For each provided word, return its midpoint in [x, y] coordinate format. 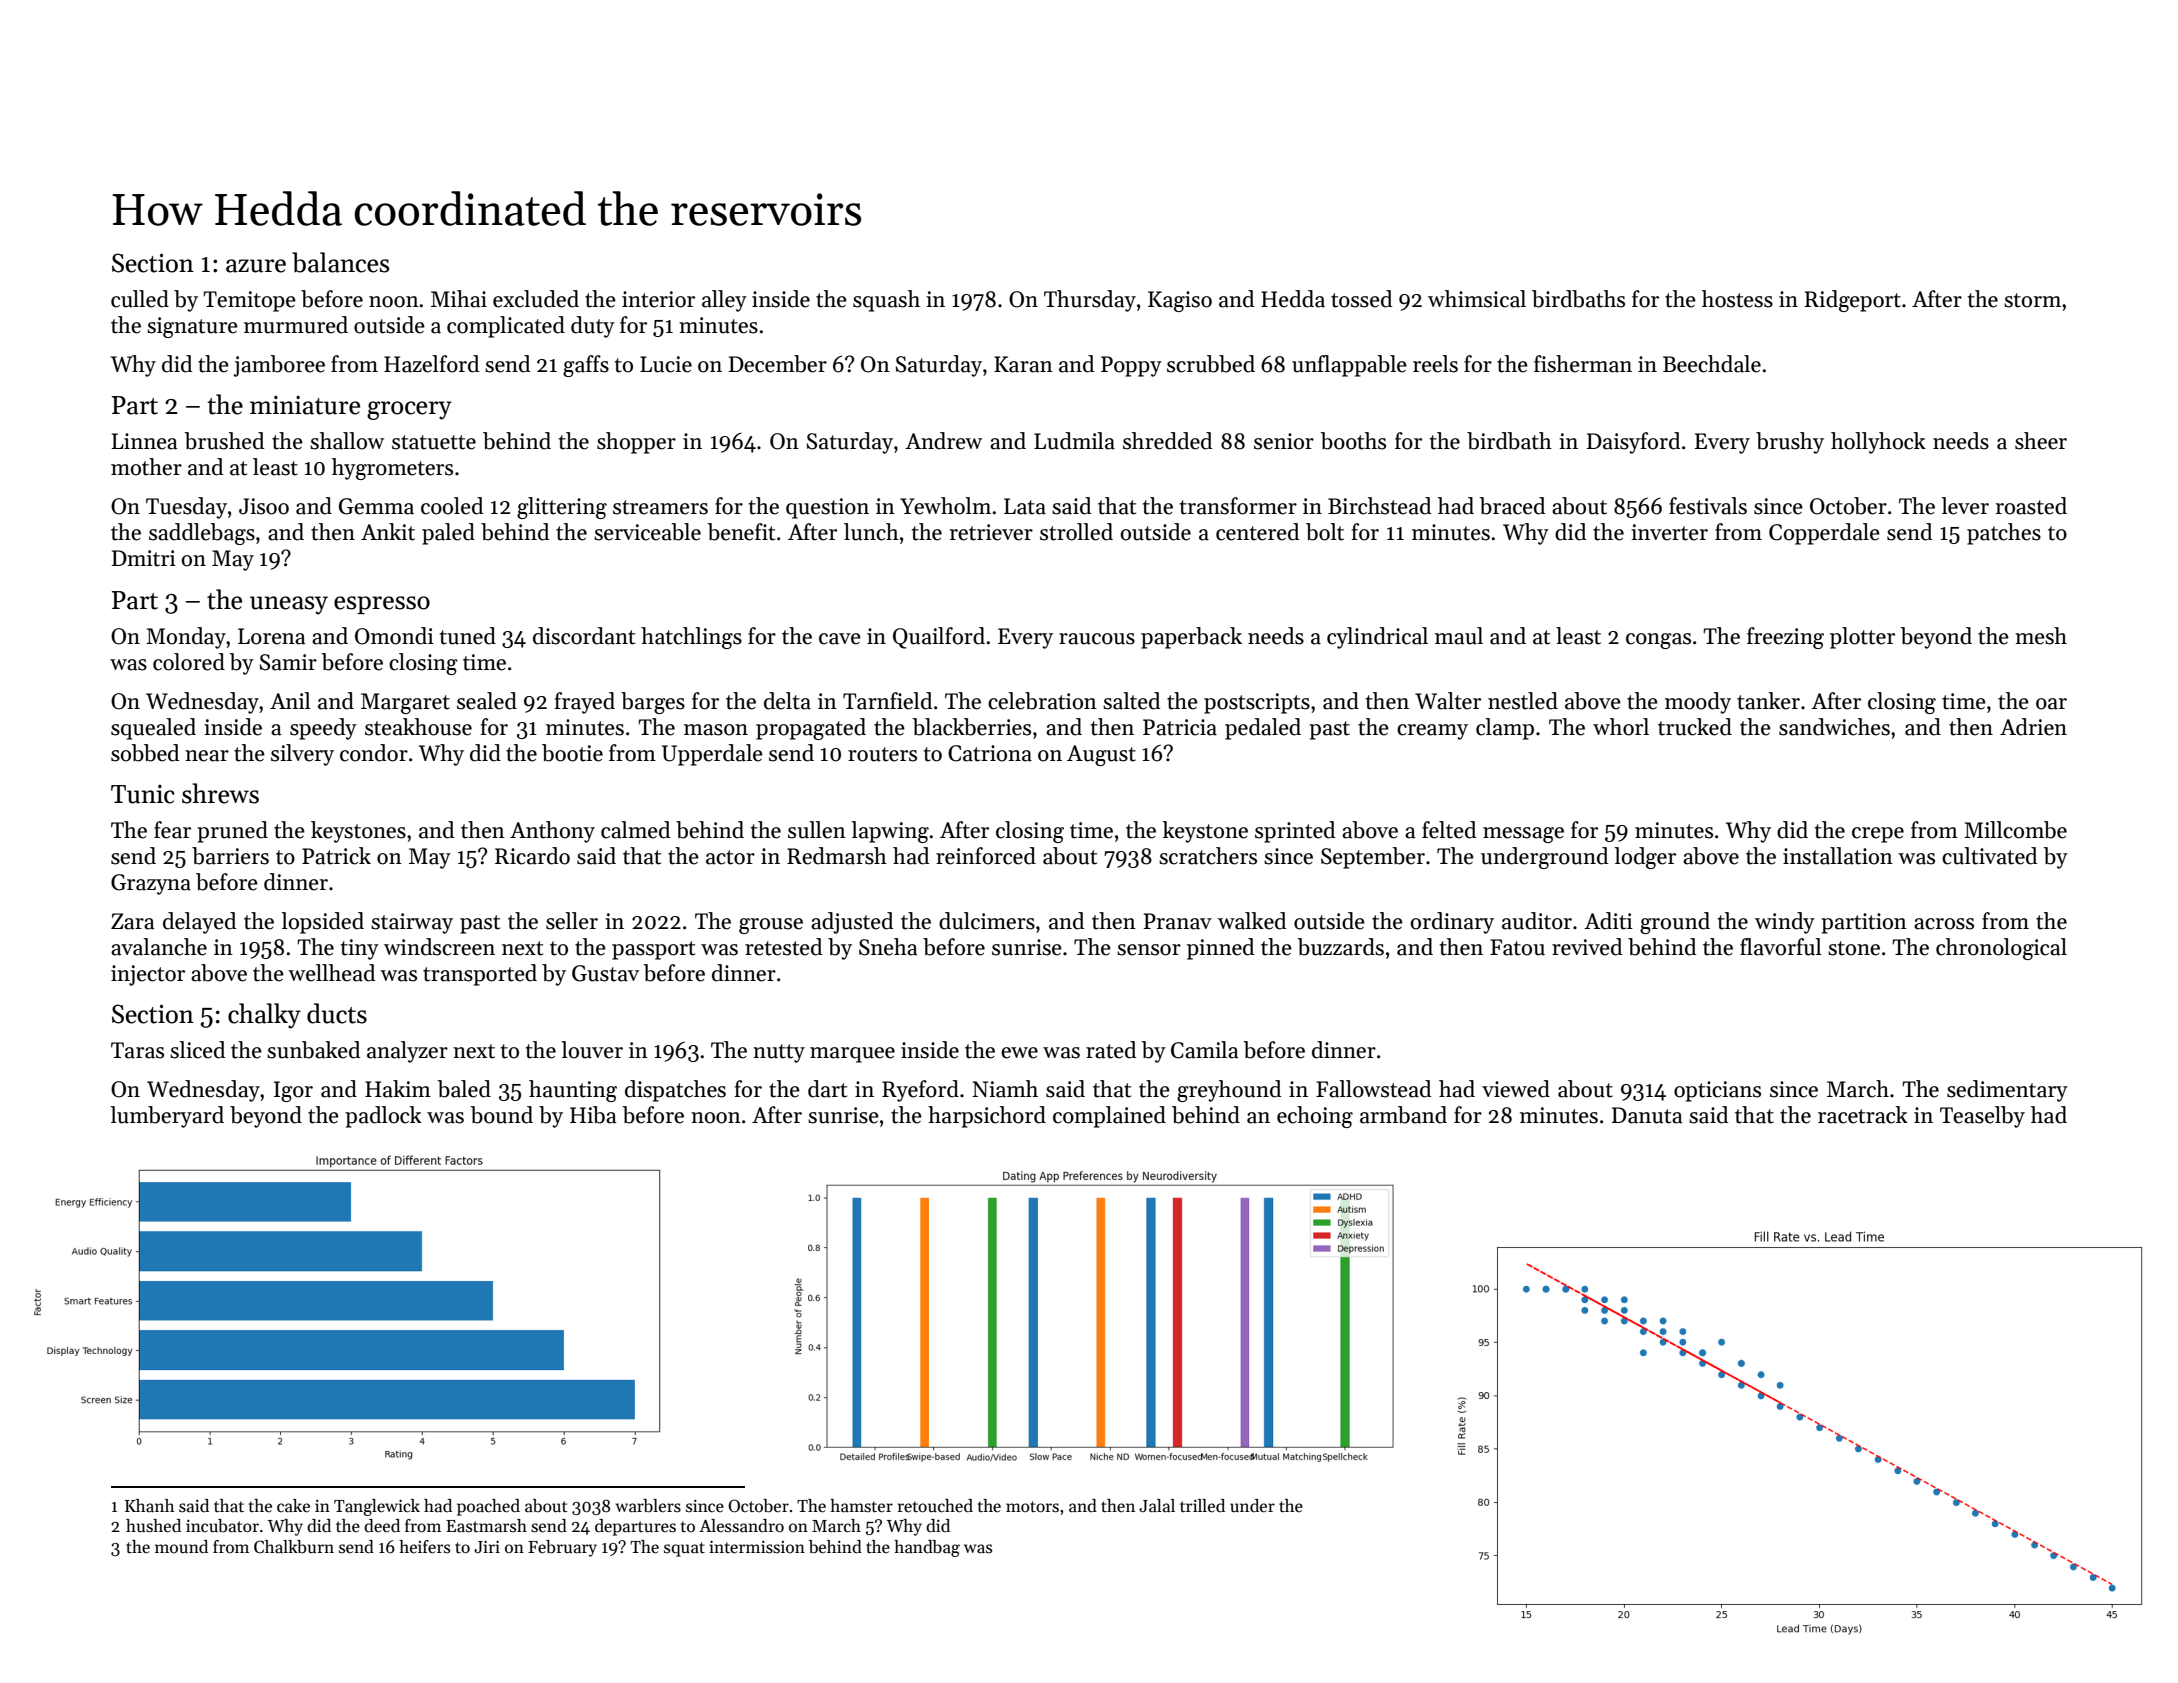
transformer [1238, 506]
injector [148, 975]
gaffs [586, 366]
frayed [584, 703]
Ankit [388, 532]
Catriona [990, 753]
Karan [1023, 364]
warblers [648, 1506]
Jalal [1157, 1506]
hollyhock [1878, 443]
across [1944, 924]
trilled [1202, 1506]
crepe [1878, 835]
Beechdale [1712, 364]
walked [1252, 921]
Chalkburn [294, 1547]
